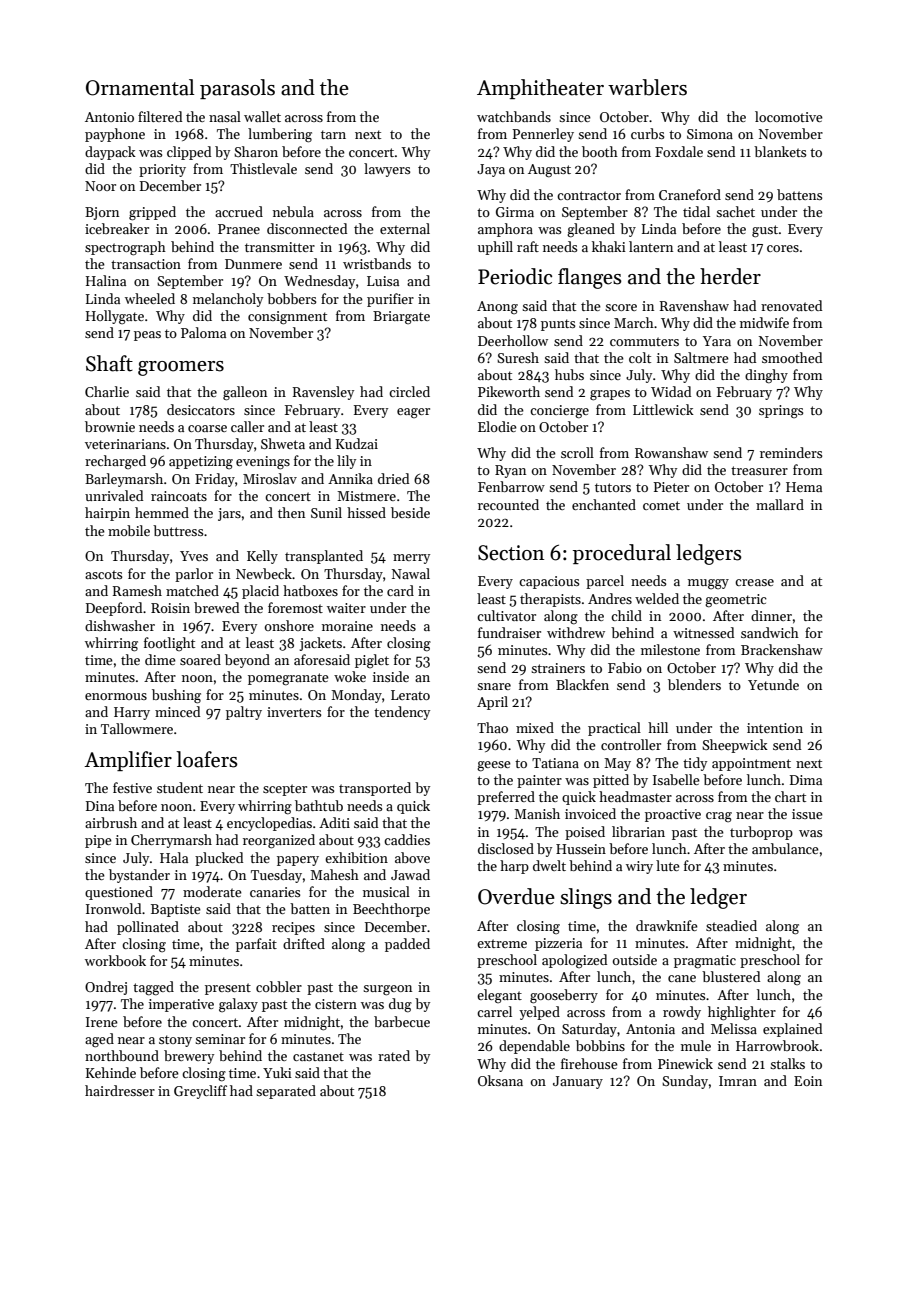 This page has height=1316, width=908. I want to click on Tallowmere, so click(137, 728).
